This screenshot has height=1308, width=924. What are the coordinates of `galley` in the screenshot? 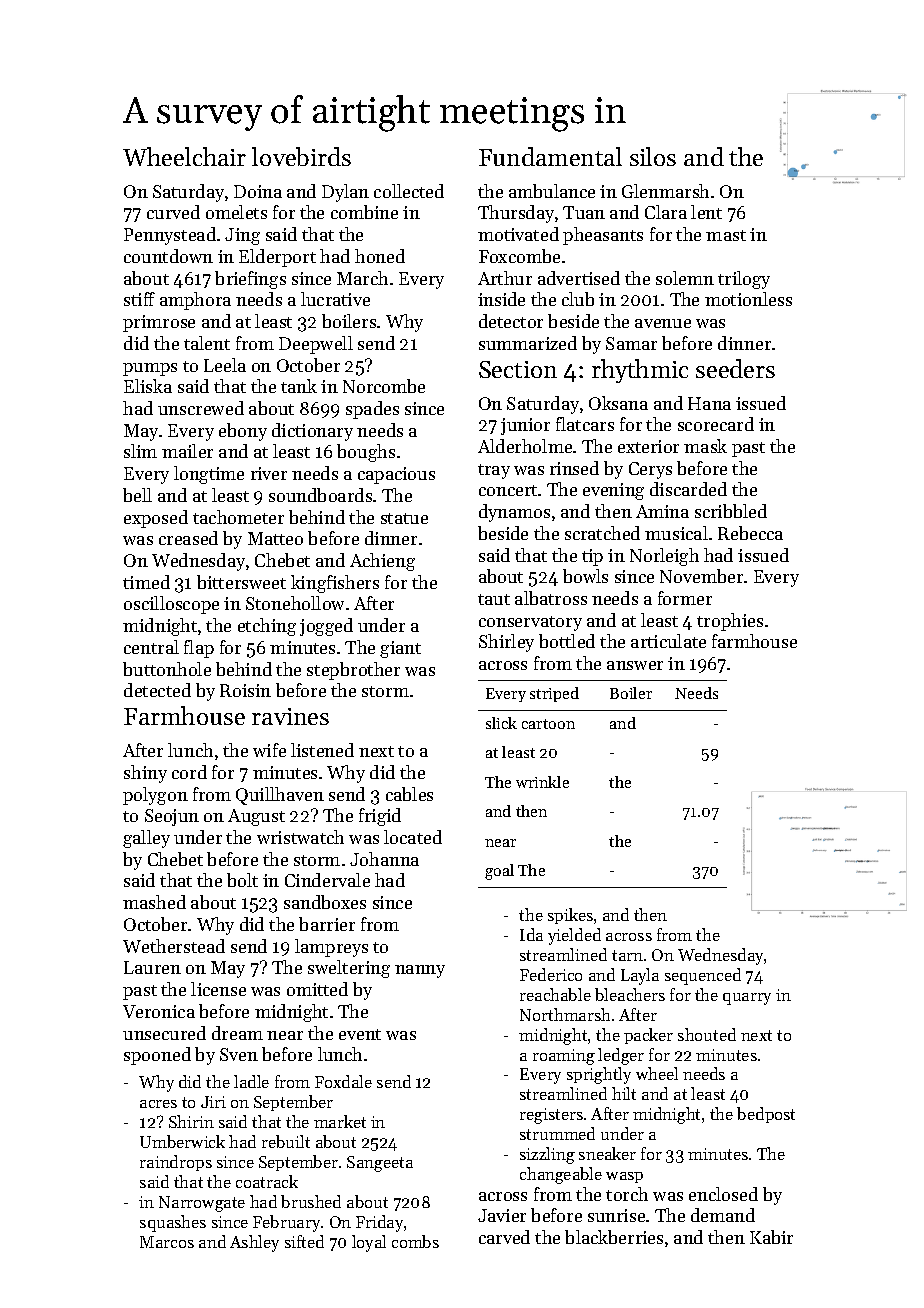 It's located at (146, 839).
